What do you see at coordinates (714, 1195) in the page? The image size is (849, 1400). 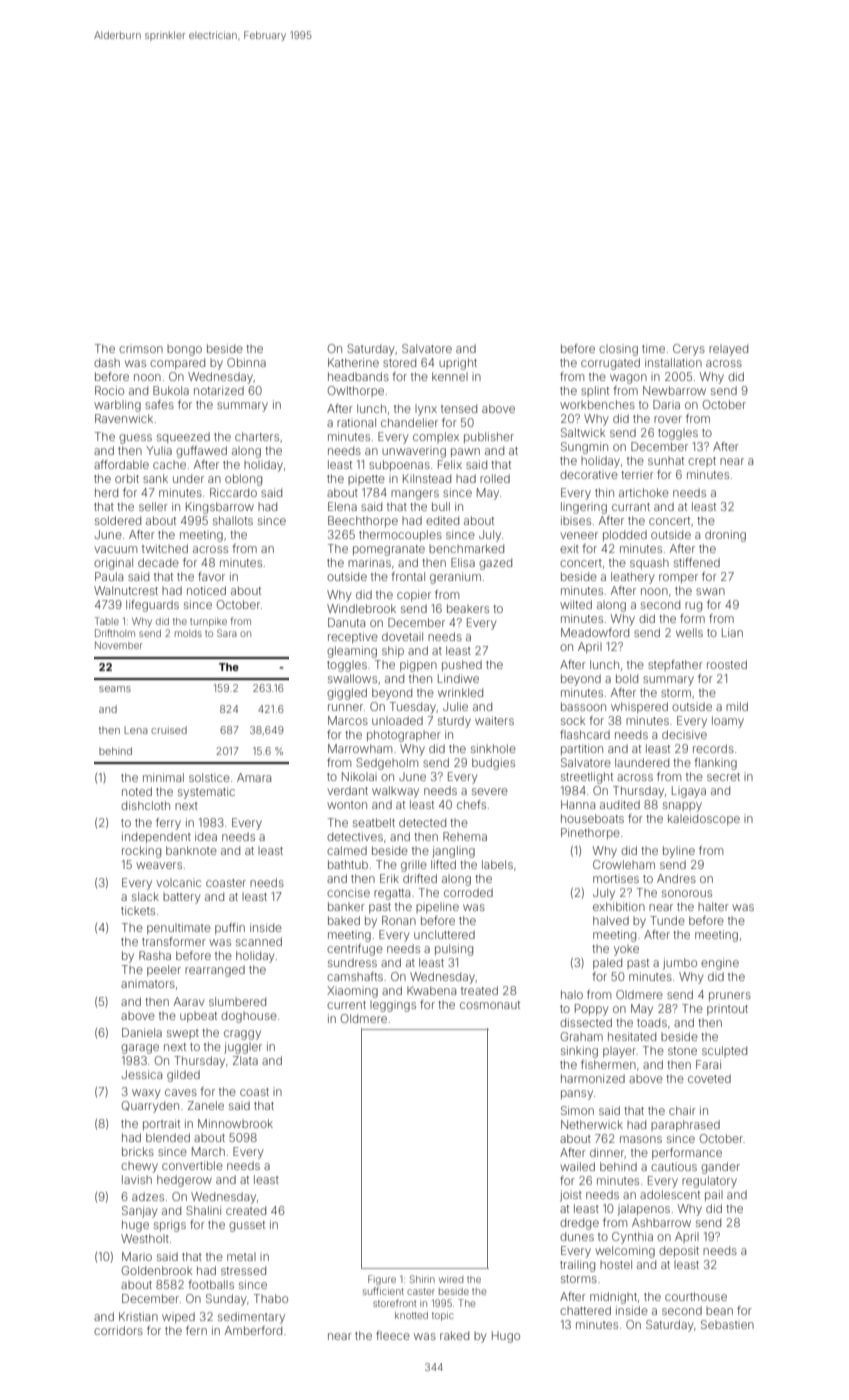 I see `pail` at bounding box center [714, 1195].
